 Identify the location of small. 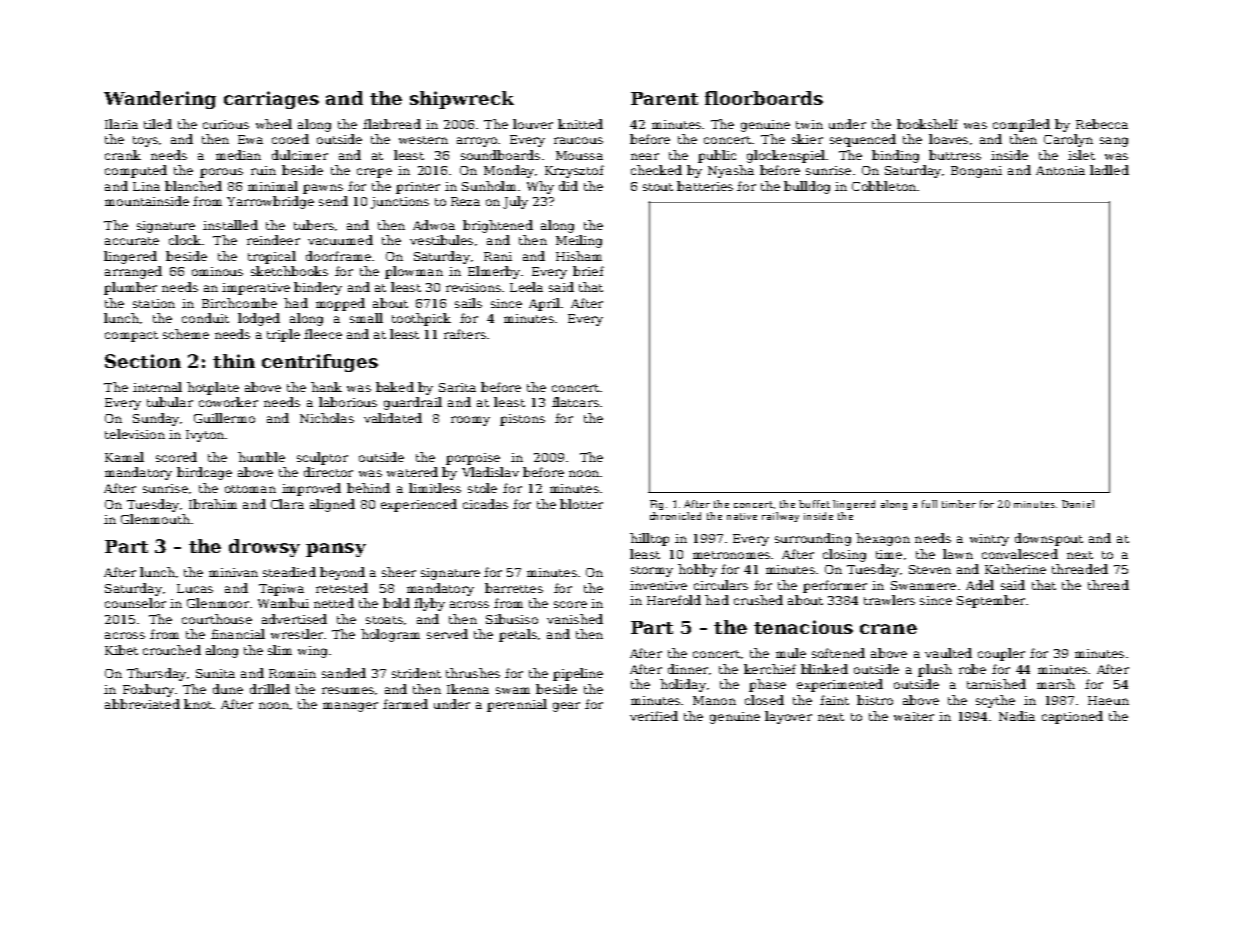
(366, 318).
